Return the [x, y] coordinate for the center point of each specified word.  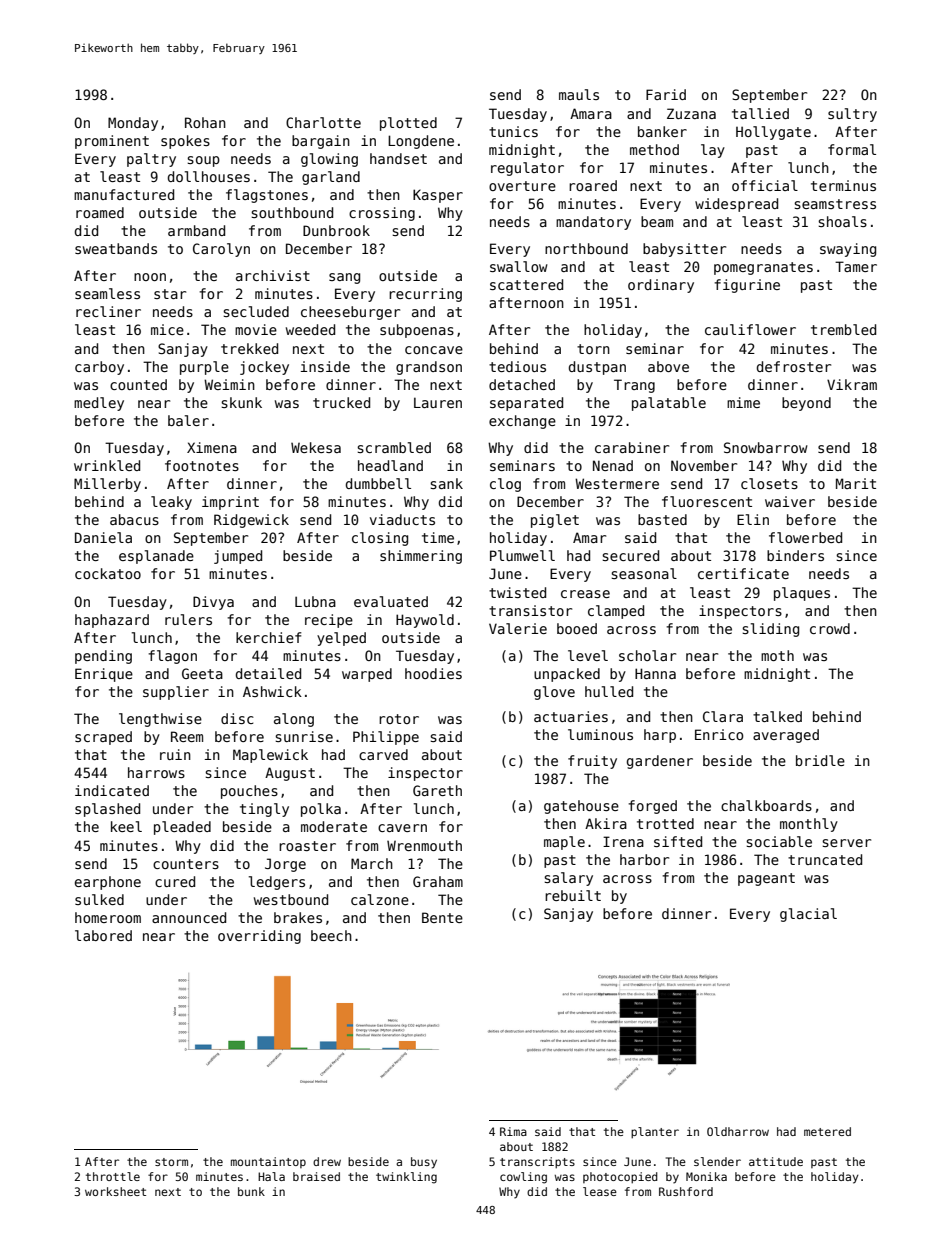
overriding [259, 937]
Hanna [655, 673]
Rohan [205, 122]
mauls [579, 94]
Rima [513, 1131]
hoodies [433, 673]
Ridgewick [251, 521]
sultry [852, 115]
